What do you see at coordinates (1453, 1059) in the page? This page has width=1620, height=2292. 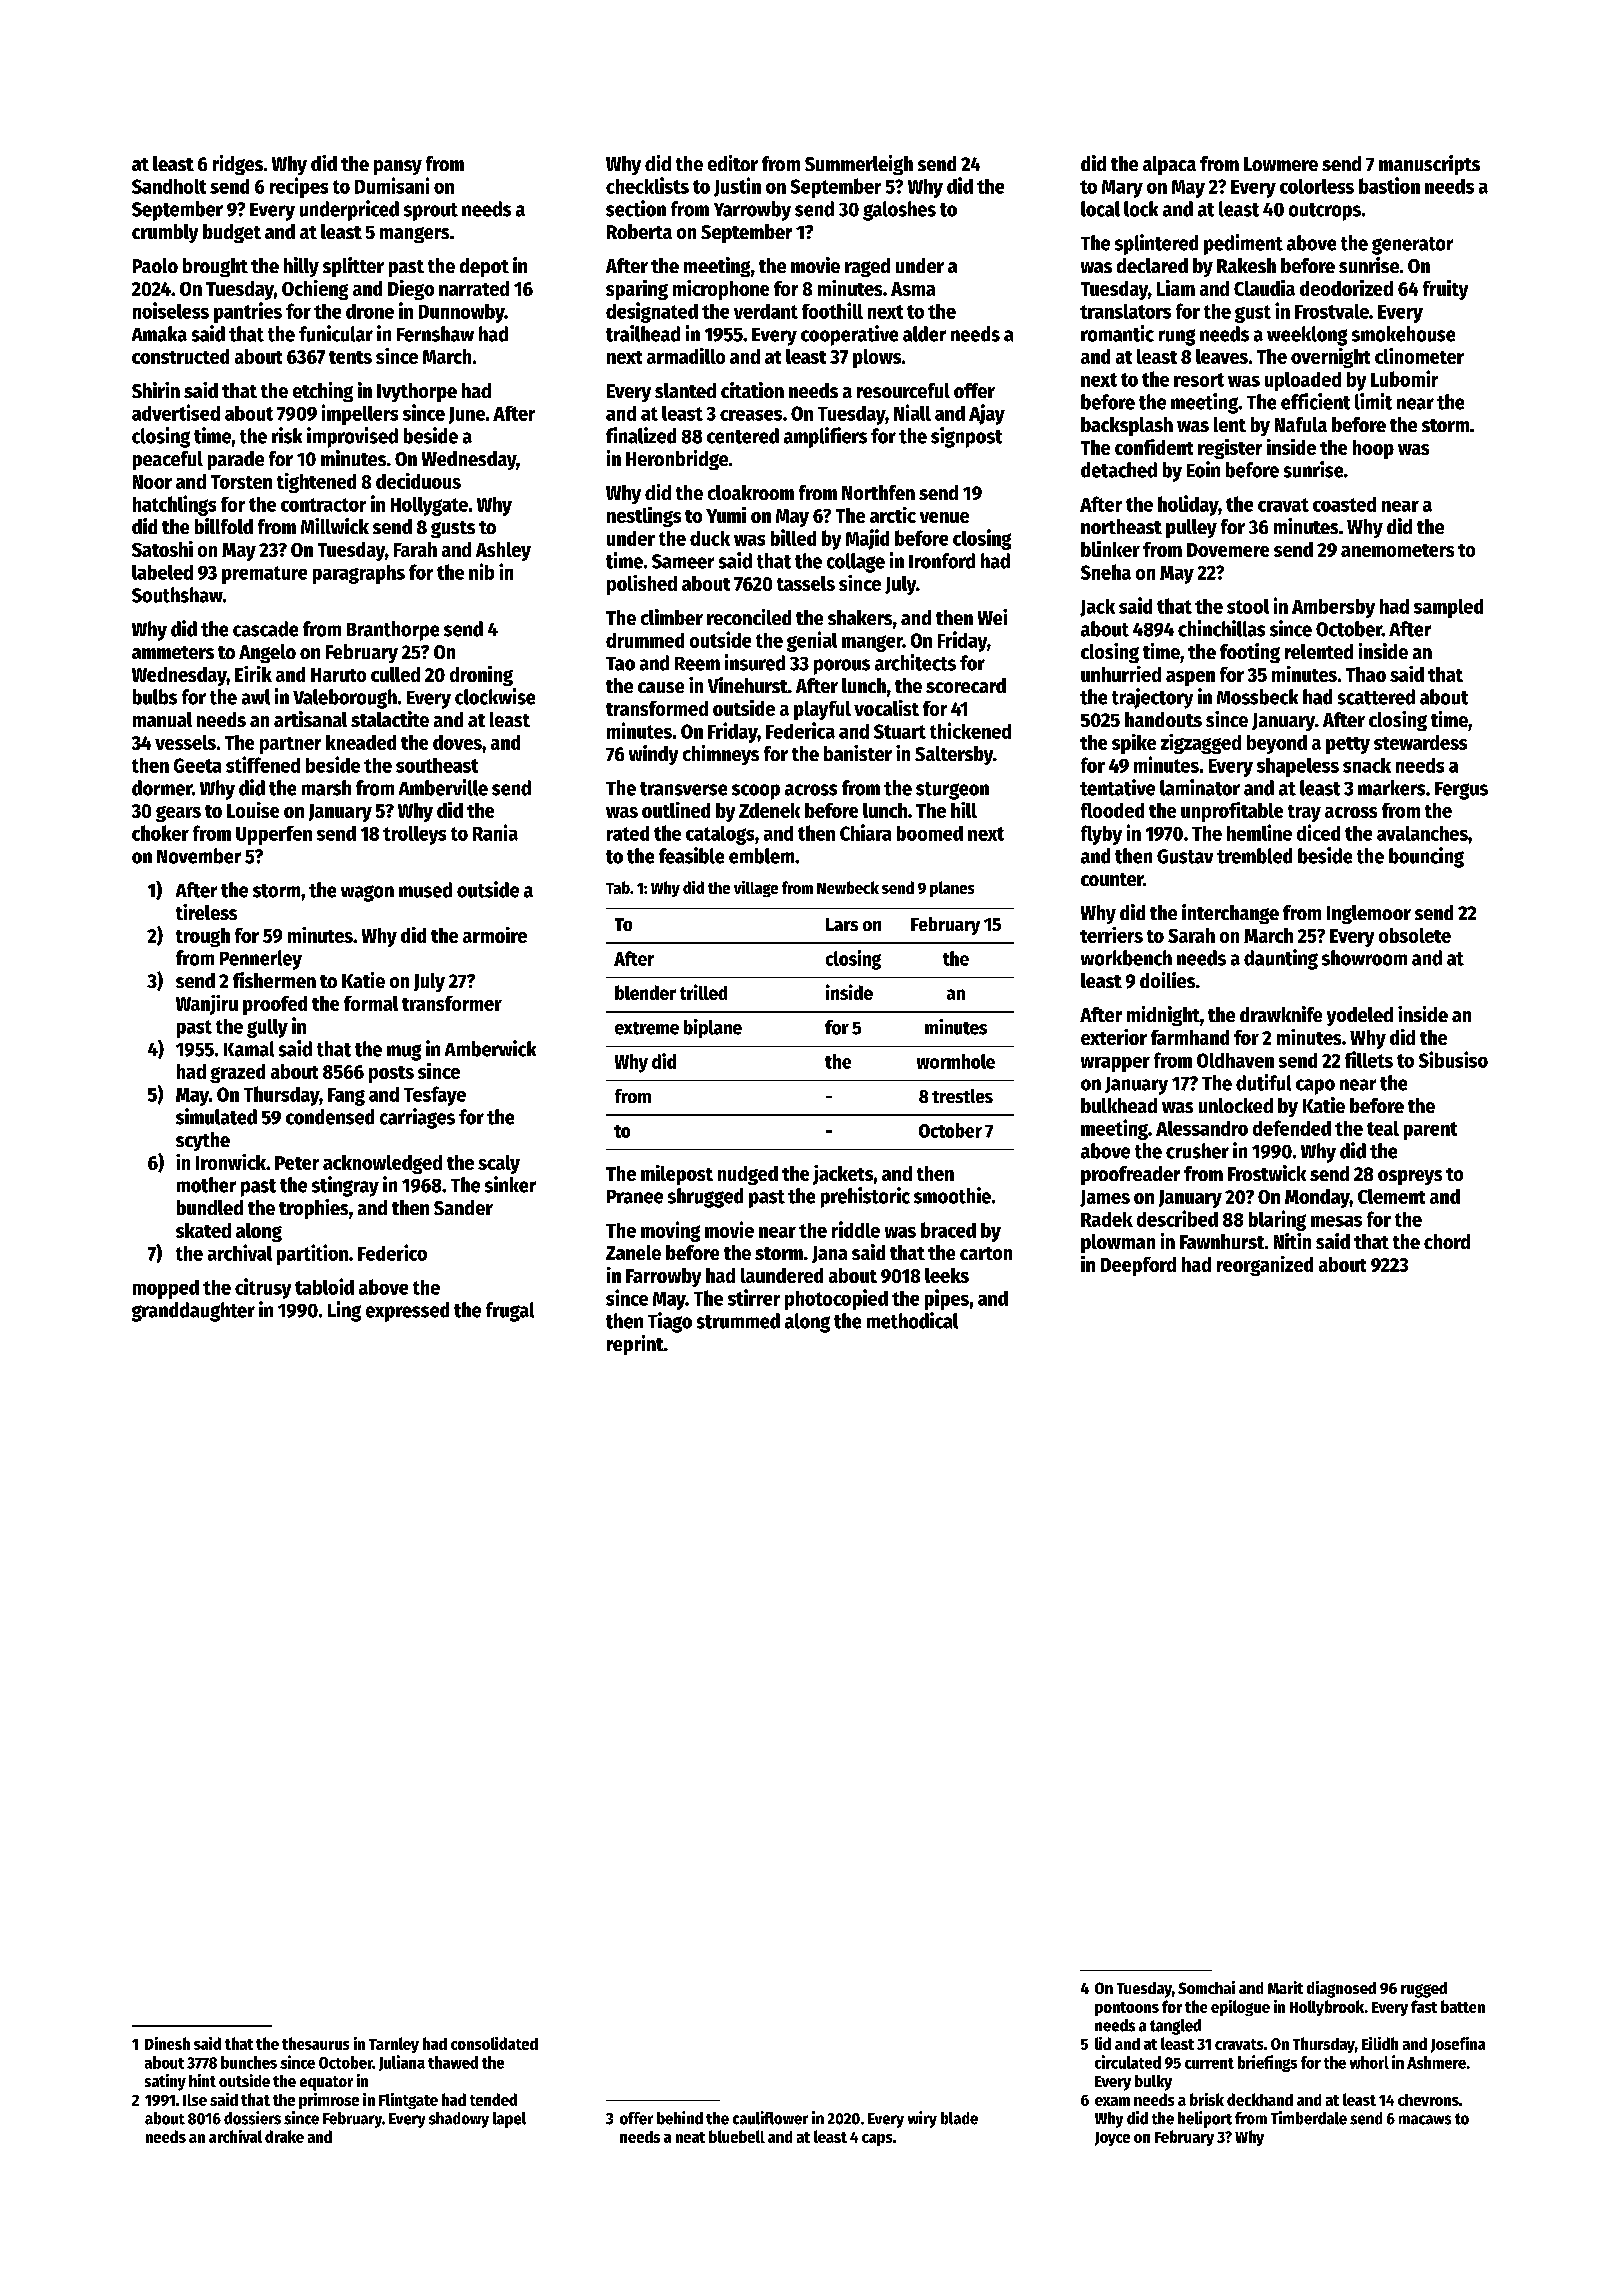 I see `Sibusiso` at bounding box center [1453, 1059].
